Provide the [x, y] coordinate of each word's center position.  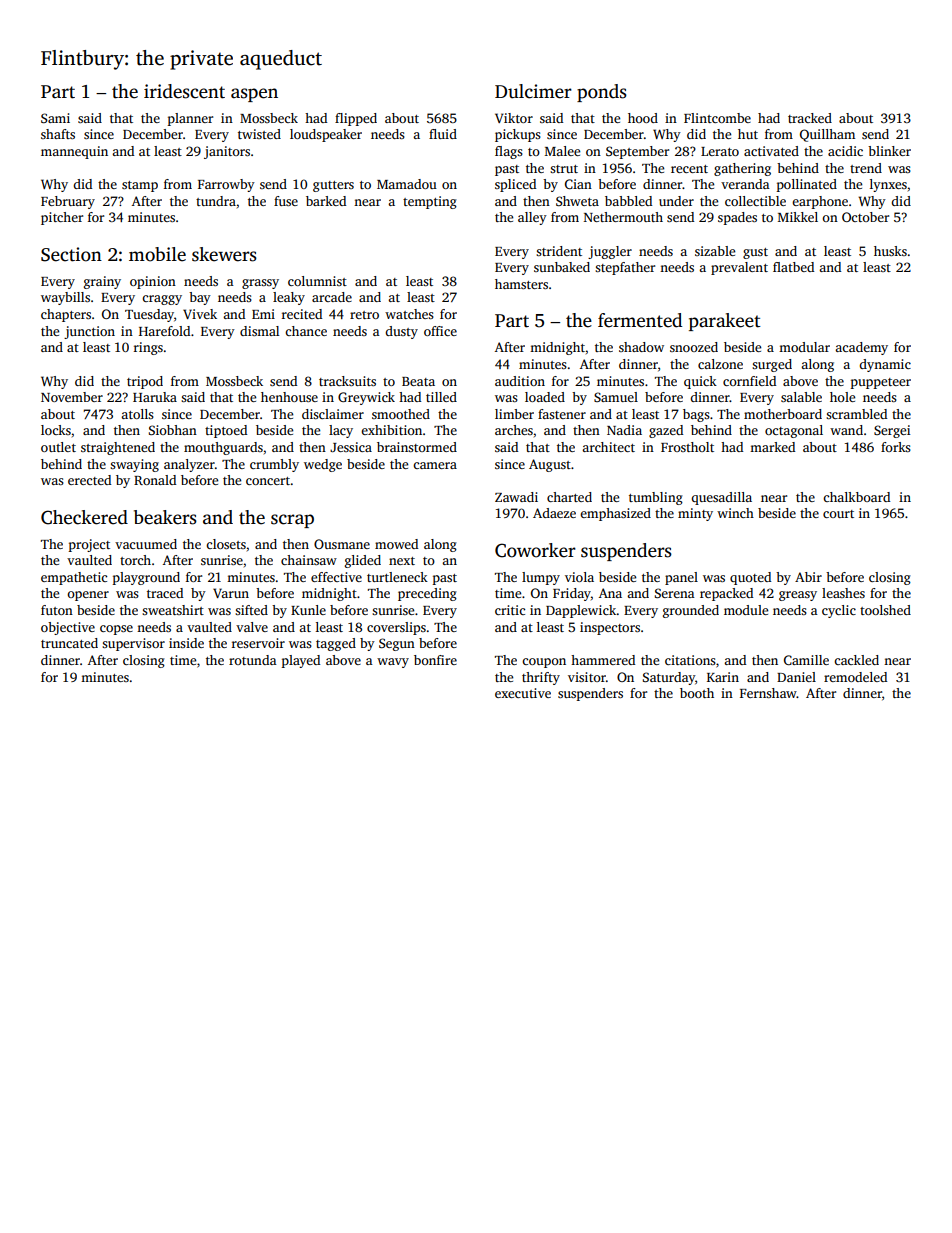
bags [696, 415]
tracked [810, 118]
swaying [134, 465]
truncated [69, 643]
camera [435, 465]
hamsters [521, 284]
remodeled [855, 677]
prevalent [739, 268]
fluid [443, 134]
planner [190, 119]
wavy [393, 663]
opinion [153, 282]
